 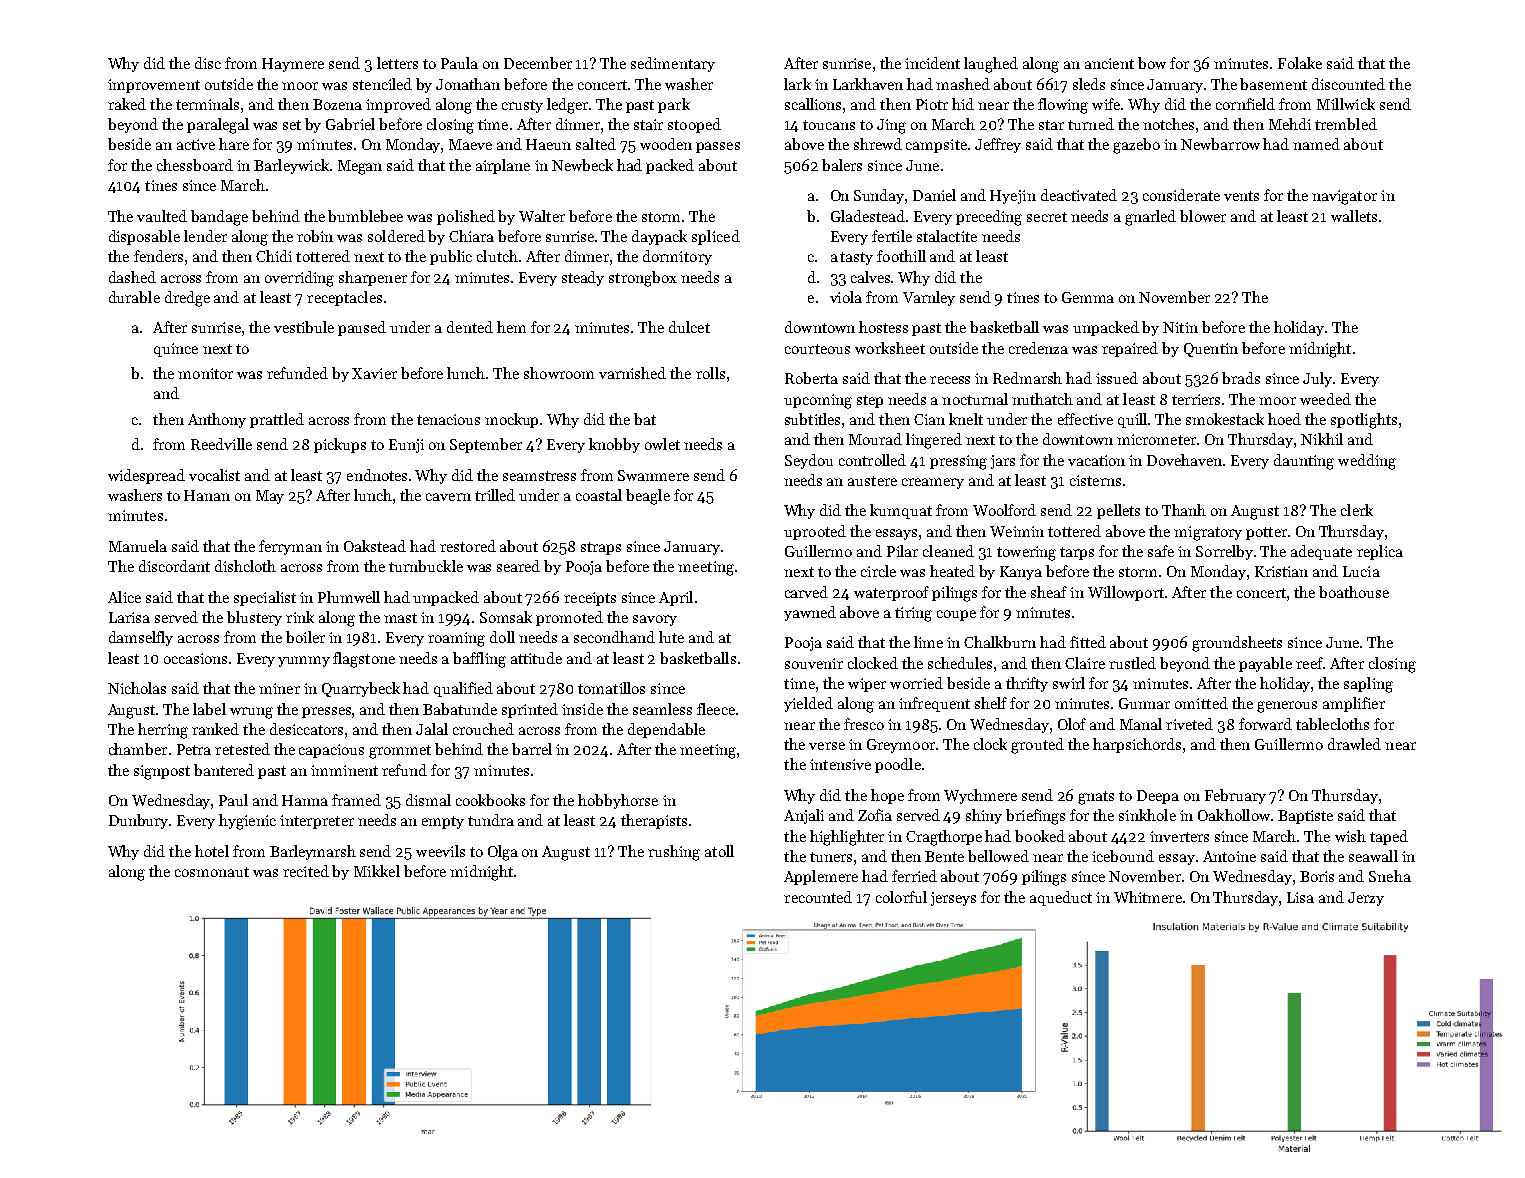 I want to click on boathouse, so click(x=1354, y=592).
